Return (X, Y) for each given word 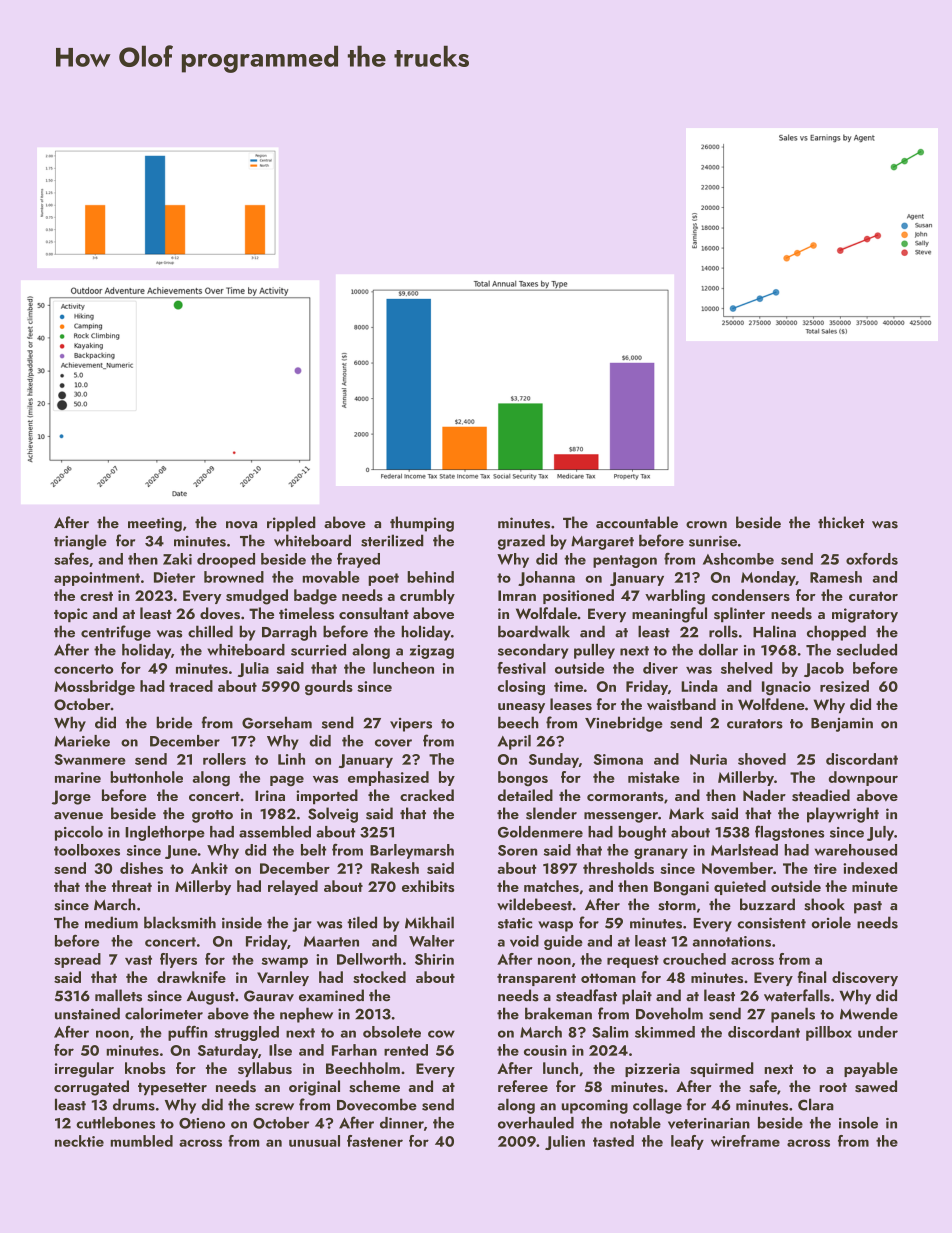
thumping (422, 524)
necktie (79, 1141)
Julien (565, 1142)
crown (706, 525)
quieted (740, 887)
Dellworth (369, 959)
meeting (155, 524)
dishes (141, 868)
